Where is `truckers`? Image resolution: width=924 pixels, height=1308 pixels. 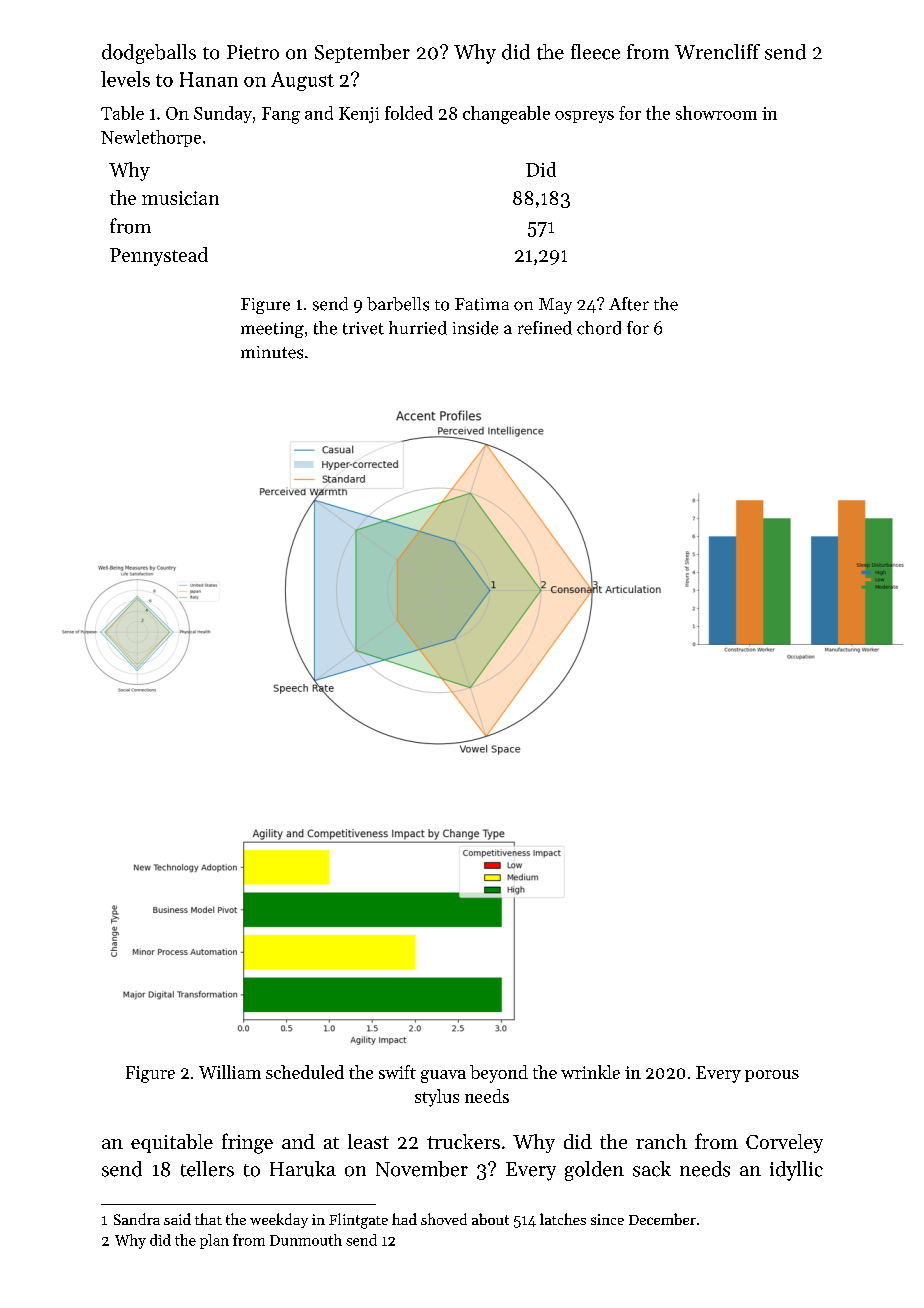
truckers is located at coordinates (463, 1141).
